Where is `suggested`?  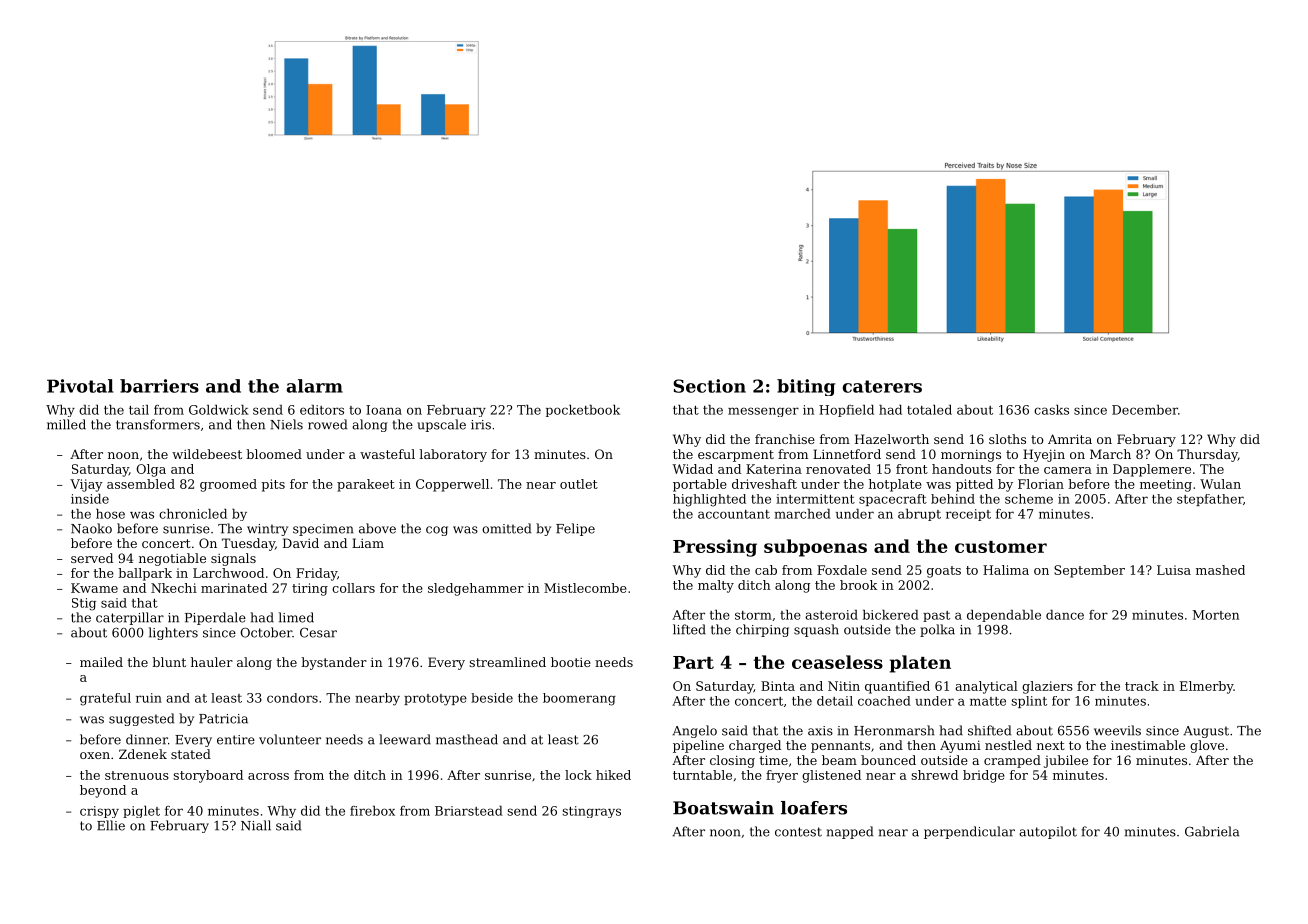 suggested is located at coordinates (141, 719).
